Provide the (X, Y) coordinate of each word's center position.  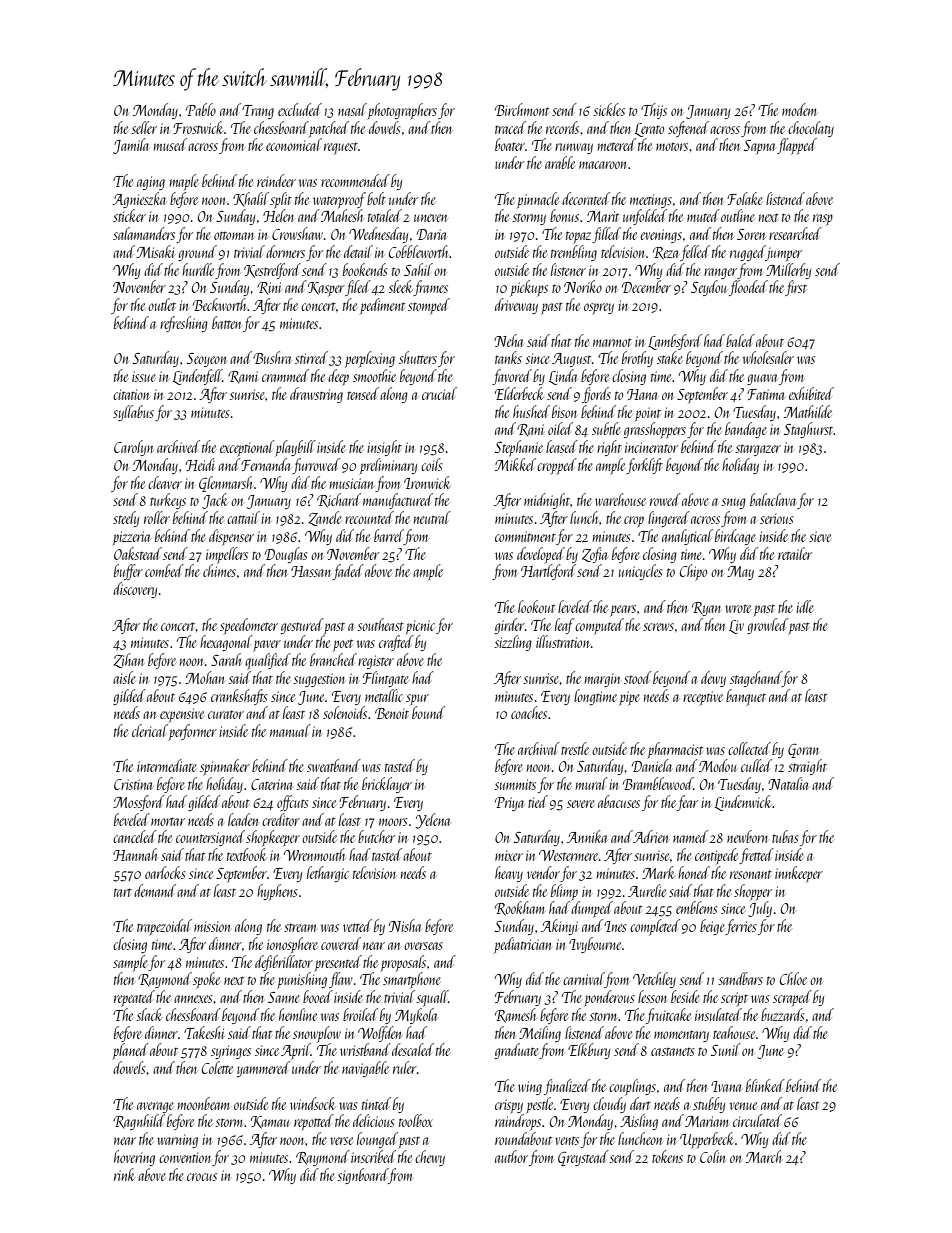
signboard (362, 1176)
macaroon (602, 165)
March (763, 1156)
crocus (202, 1177)
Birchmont (522, 109)
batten (227, 322)
